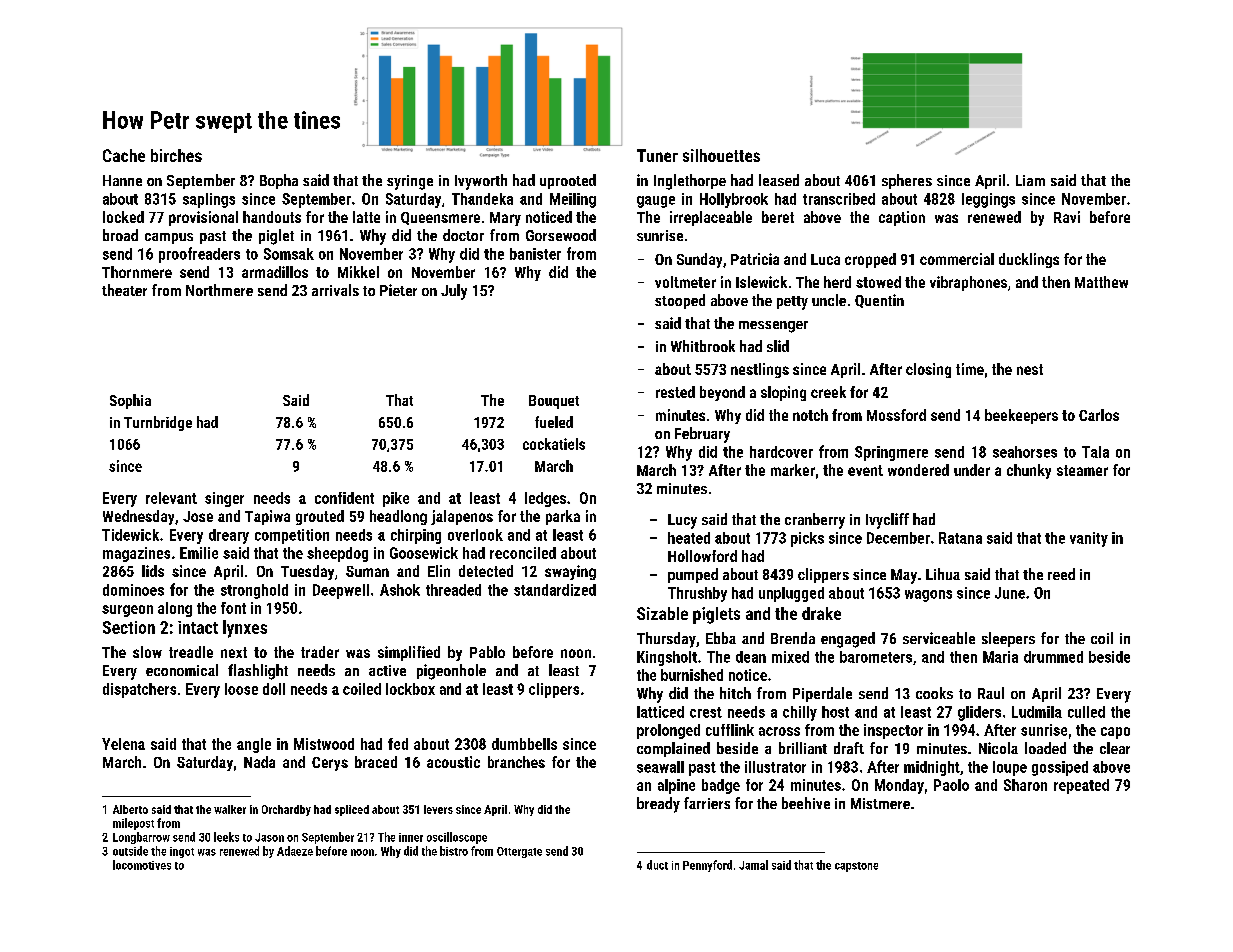 The height and width of the page is (952, 1233). Describe the element at coordinates (1030, 180) in the page. I see `Liam` at that location.
